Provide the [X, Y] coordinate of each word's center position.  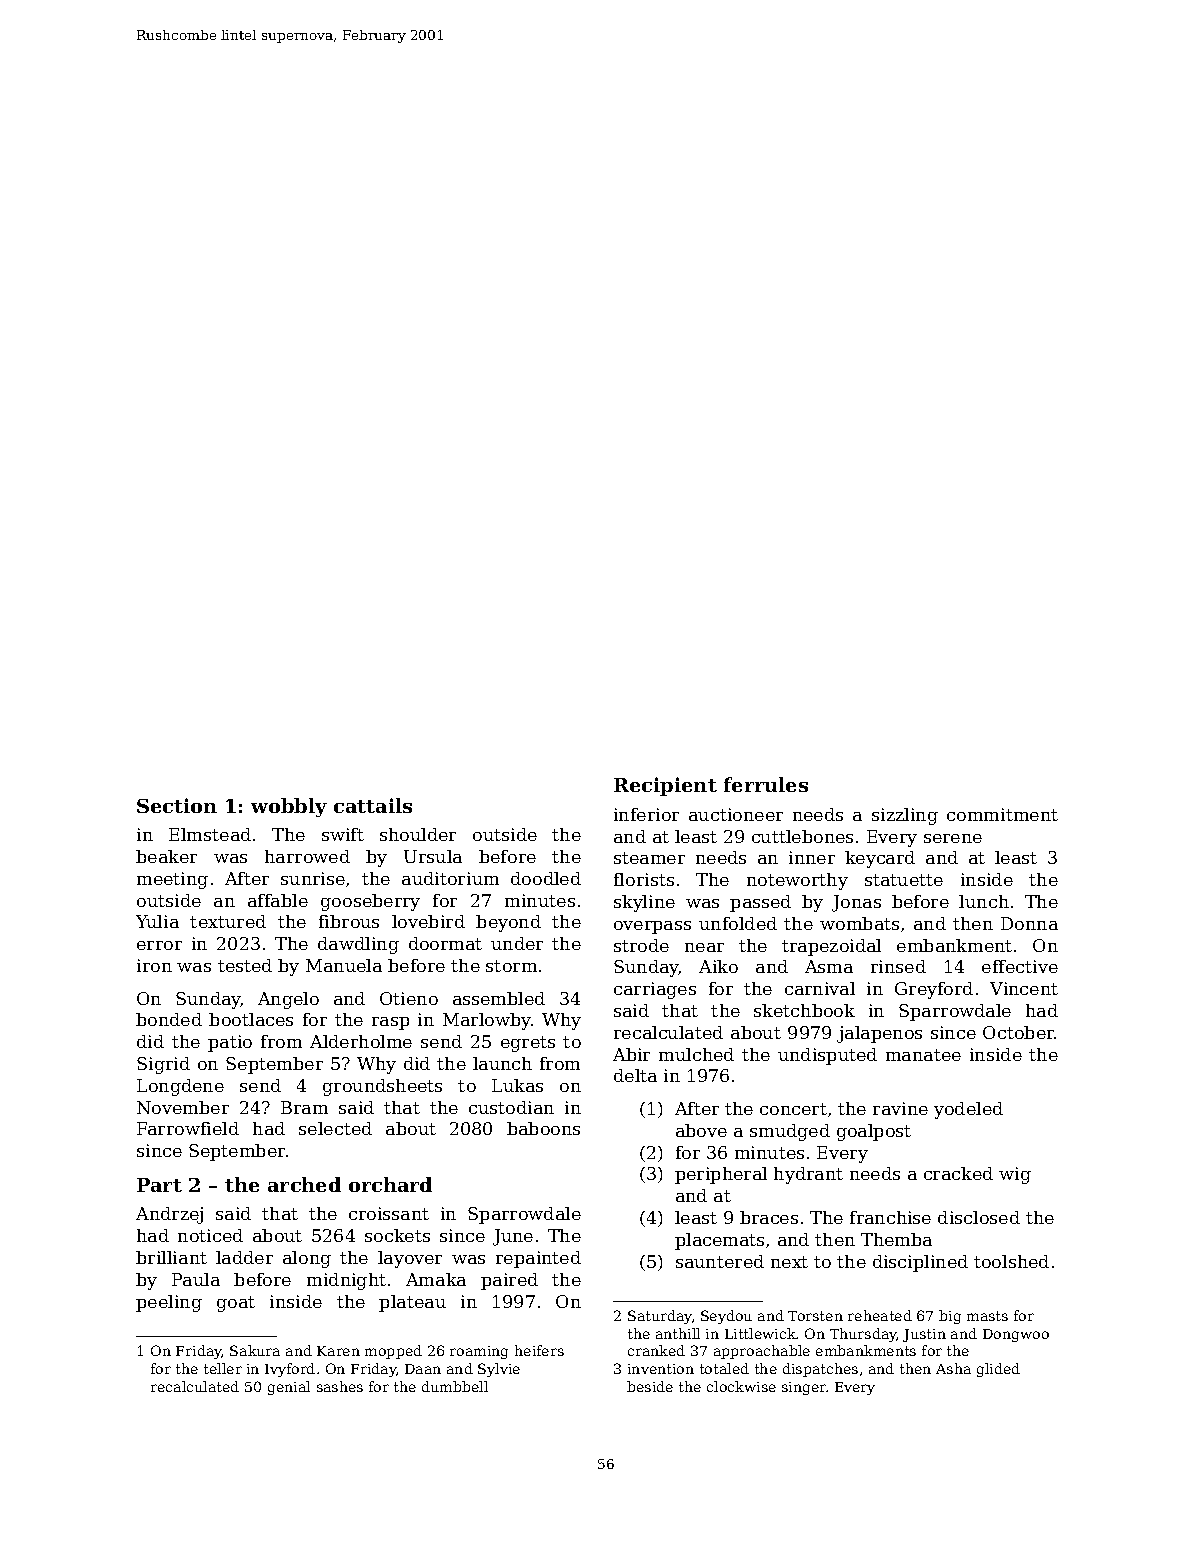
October [1019, 1032]
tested [245, 965]
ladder [244, 1257]
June [513, 1237]
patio [230, 1043]
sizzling [905, 816]
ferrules [766, 784]
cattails [373, 805]
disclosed [979, 1217]
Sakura [255, 1350]
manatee [923, 1055]
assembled [499, 998]
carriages [655, 990]
